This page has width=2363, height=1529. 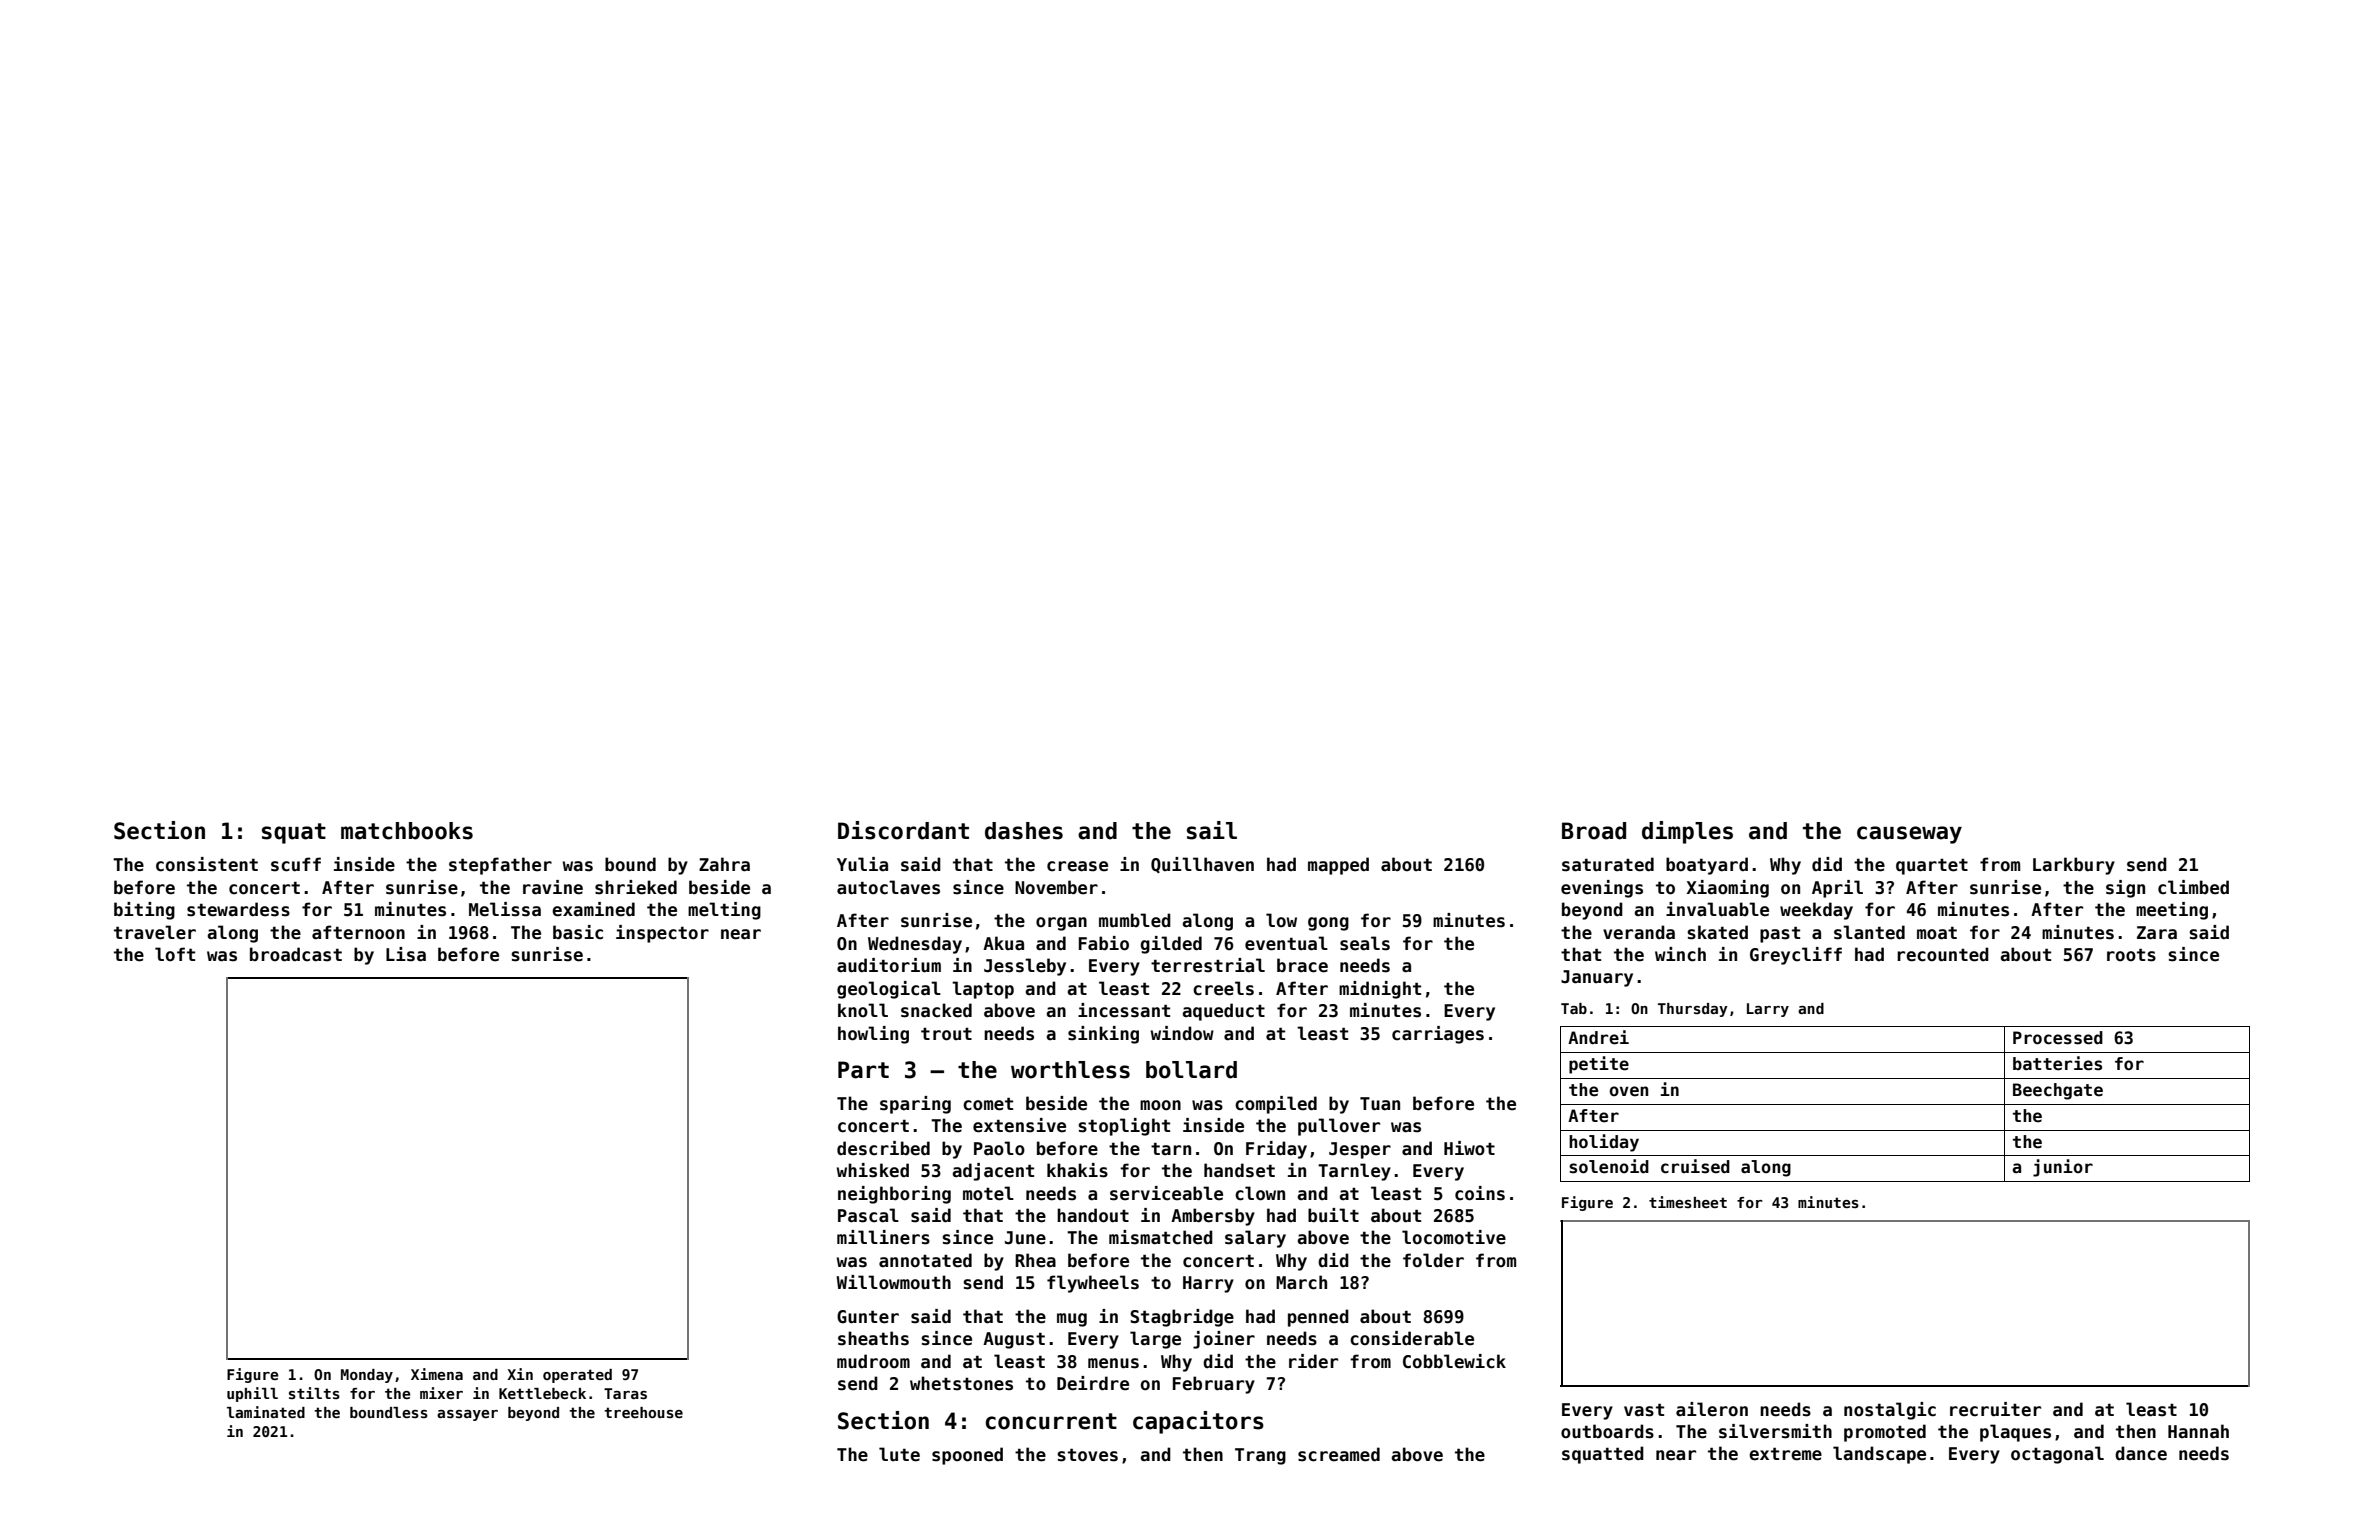 I want to click on Part, so click(x=863, y=1070).
